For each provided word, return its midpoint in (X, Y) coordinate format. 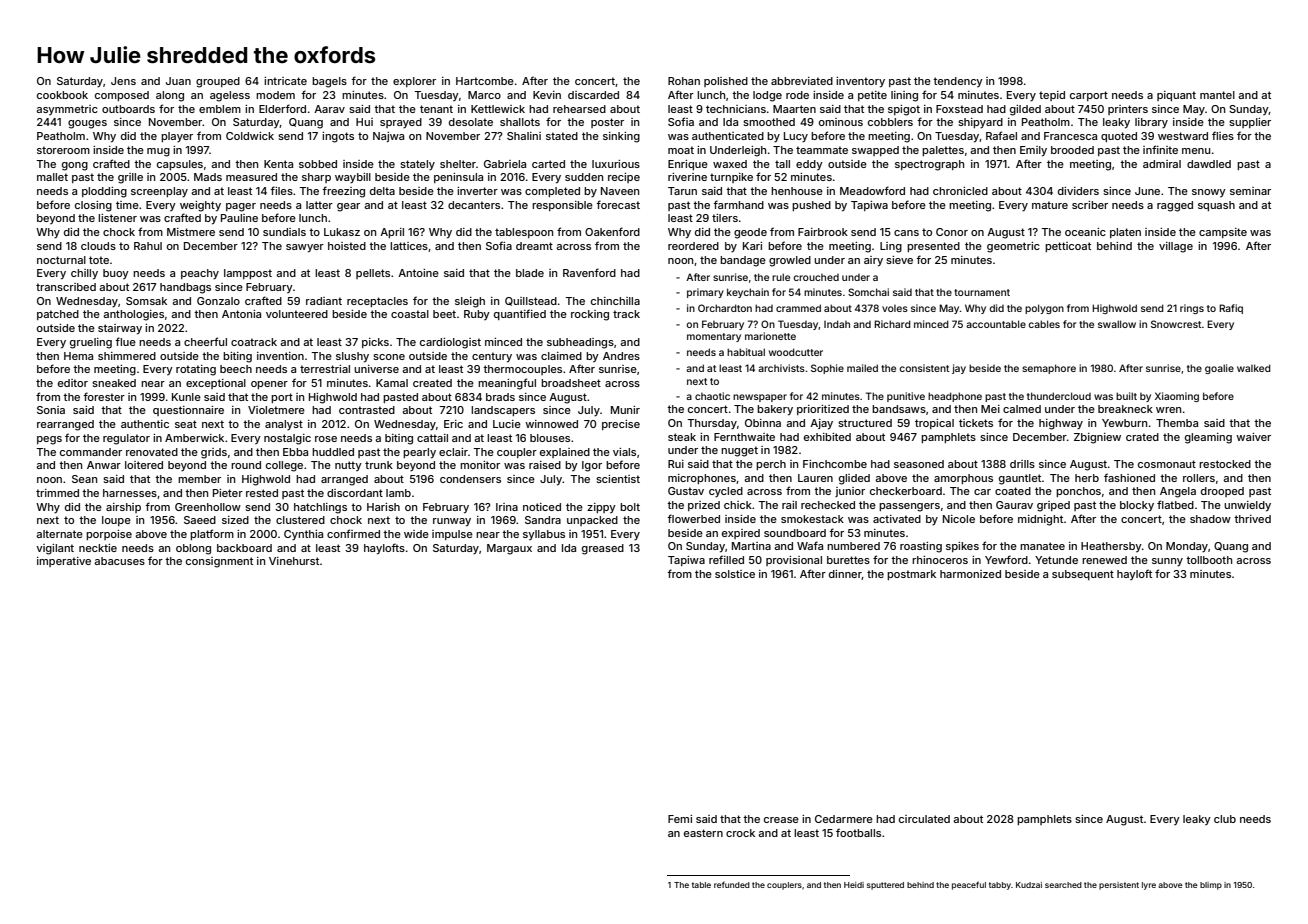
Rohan (684, 81)
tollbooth (1209, 560)
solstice (735, 574)
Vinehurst (294, 561)
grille (130, 178)
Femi (680, 819)
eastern (703, 833)
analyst (284, 425)
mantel (1217, 95)
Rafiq (1231, 309)
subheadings (580, 343)
